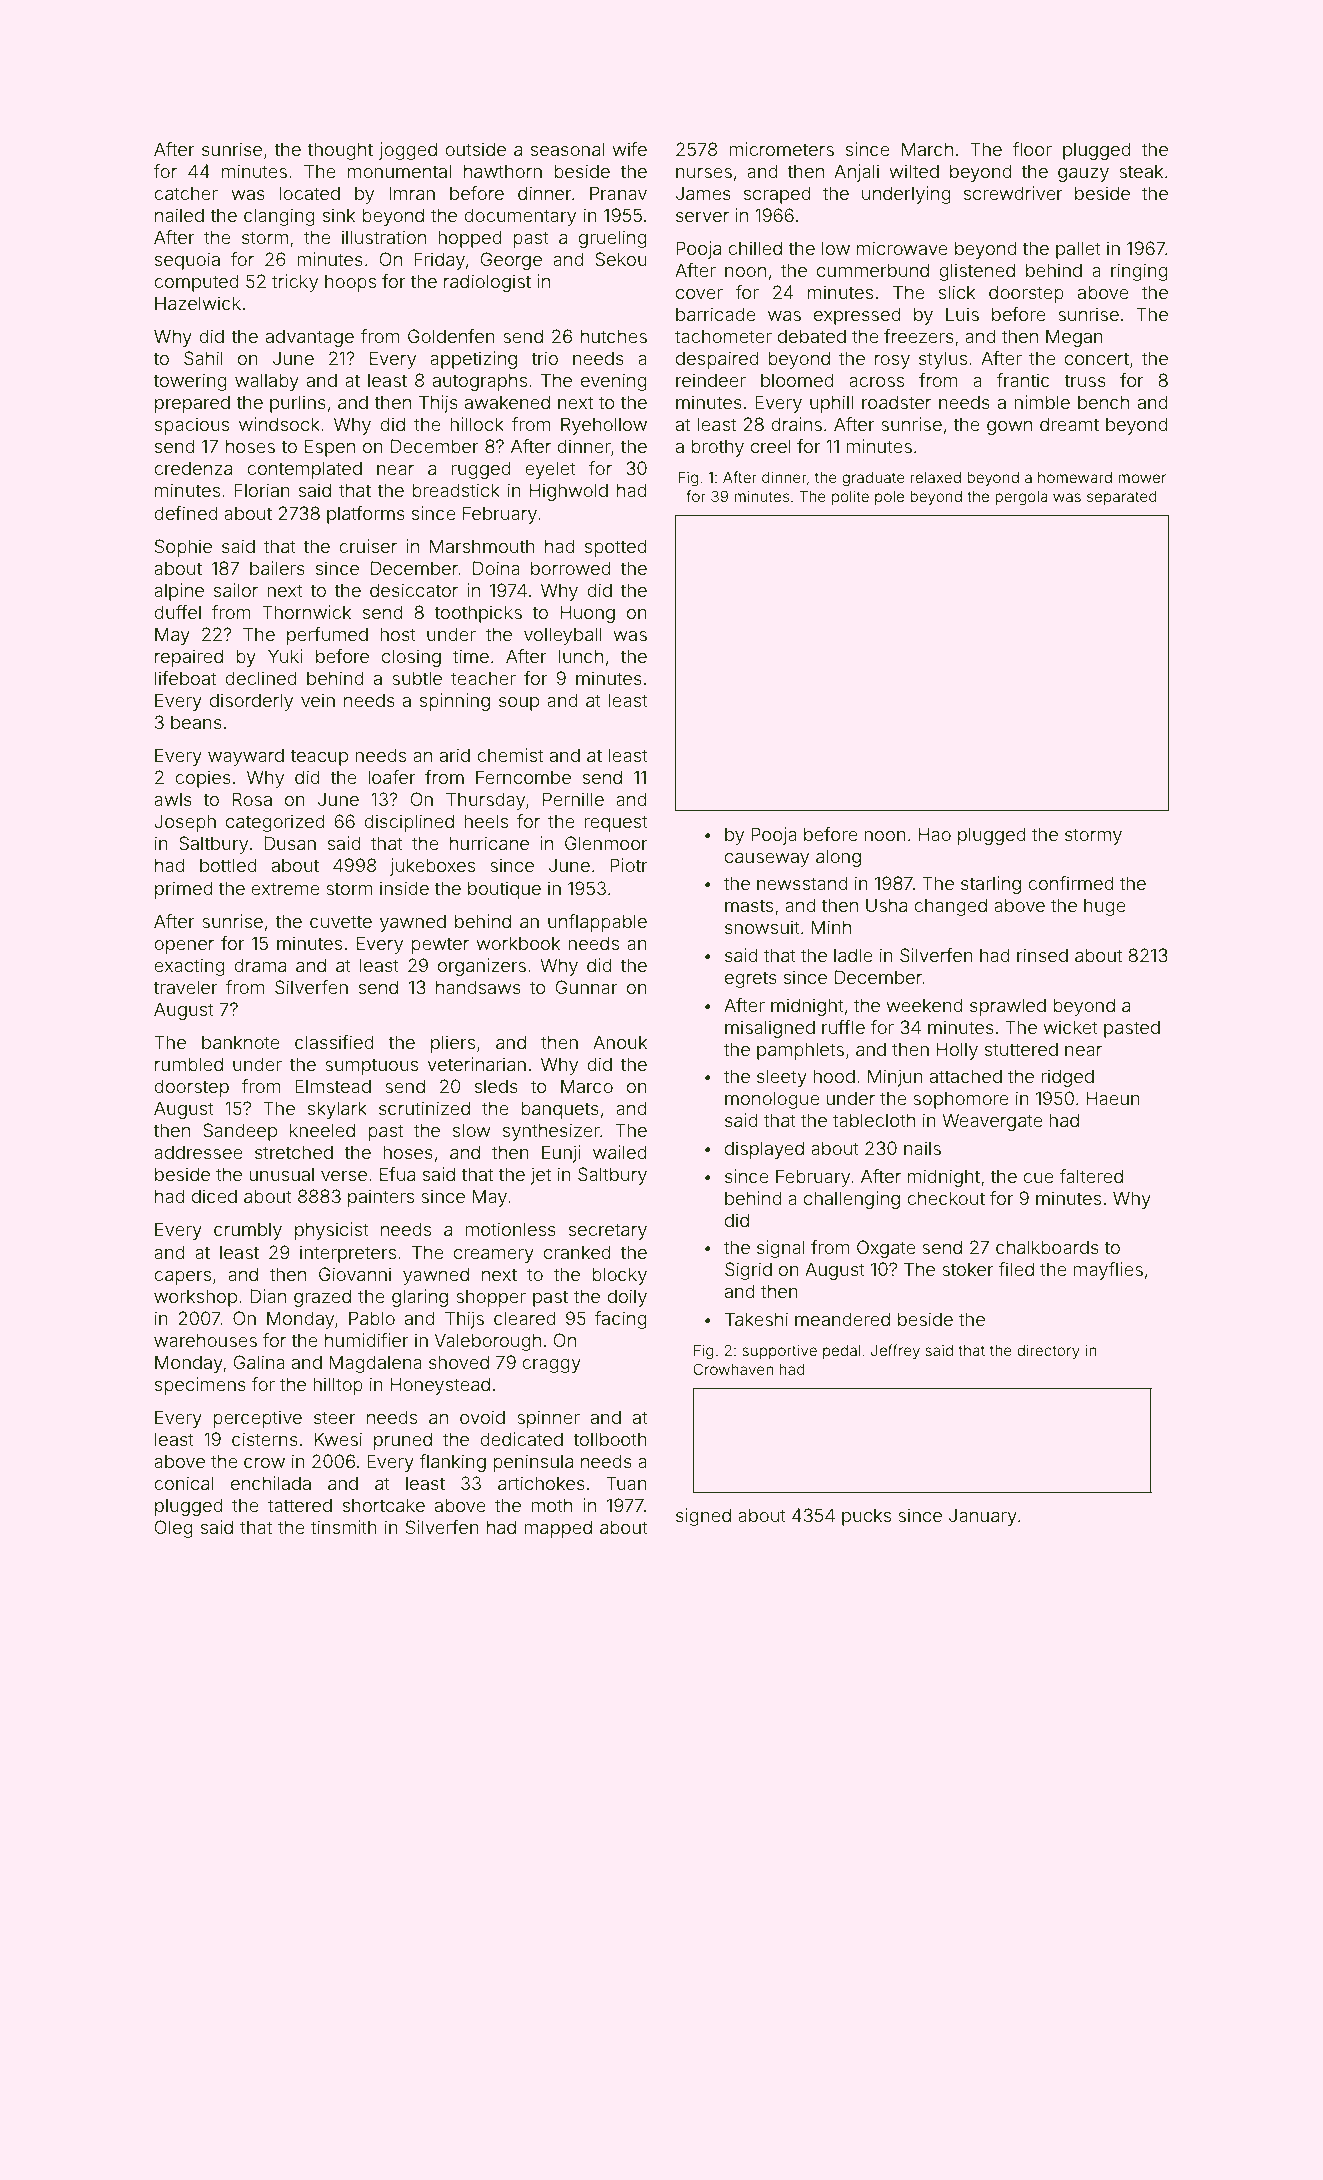  What do you see at coordinates (333, 1086) in the image?
I see `Elmstead` at bounding box center [333, 1086].
